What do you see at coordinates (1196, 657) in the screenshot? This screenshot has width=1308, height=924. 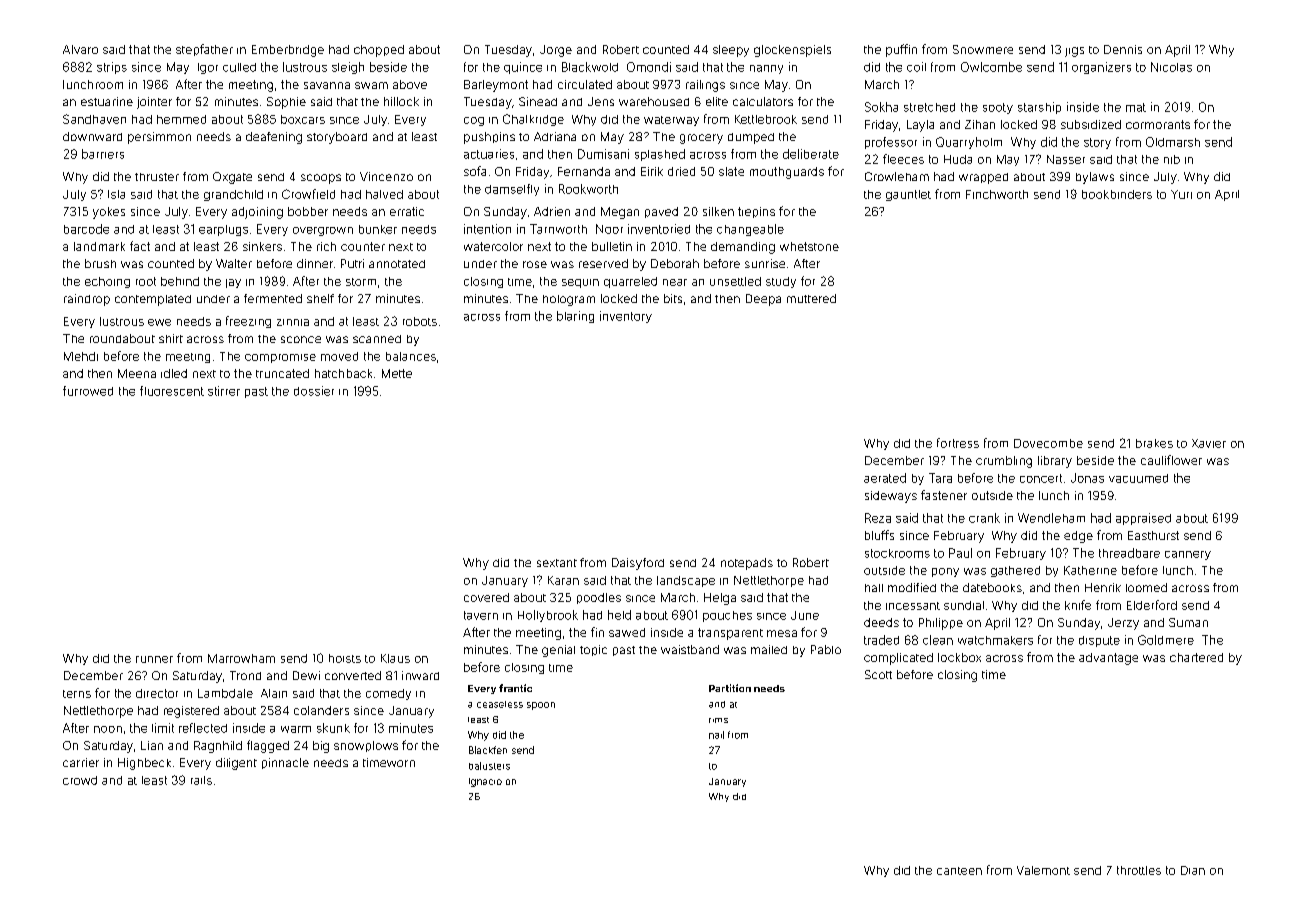 I see `chartered` at bounding box center [1196, 657].
